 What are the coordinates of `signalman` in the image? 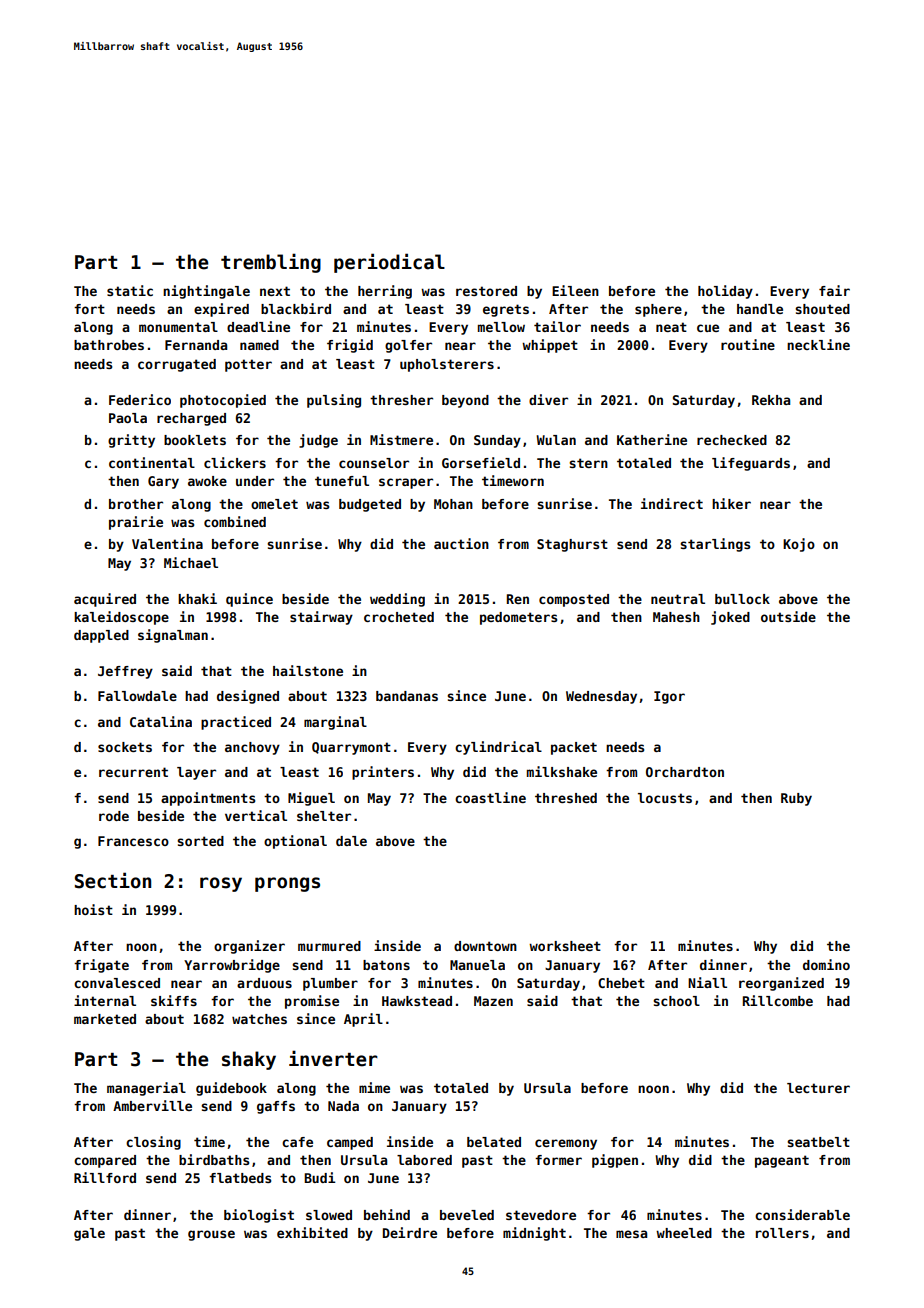 It's located at (173, 636).
